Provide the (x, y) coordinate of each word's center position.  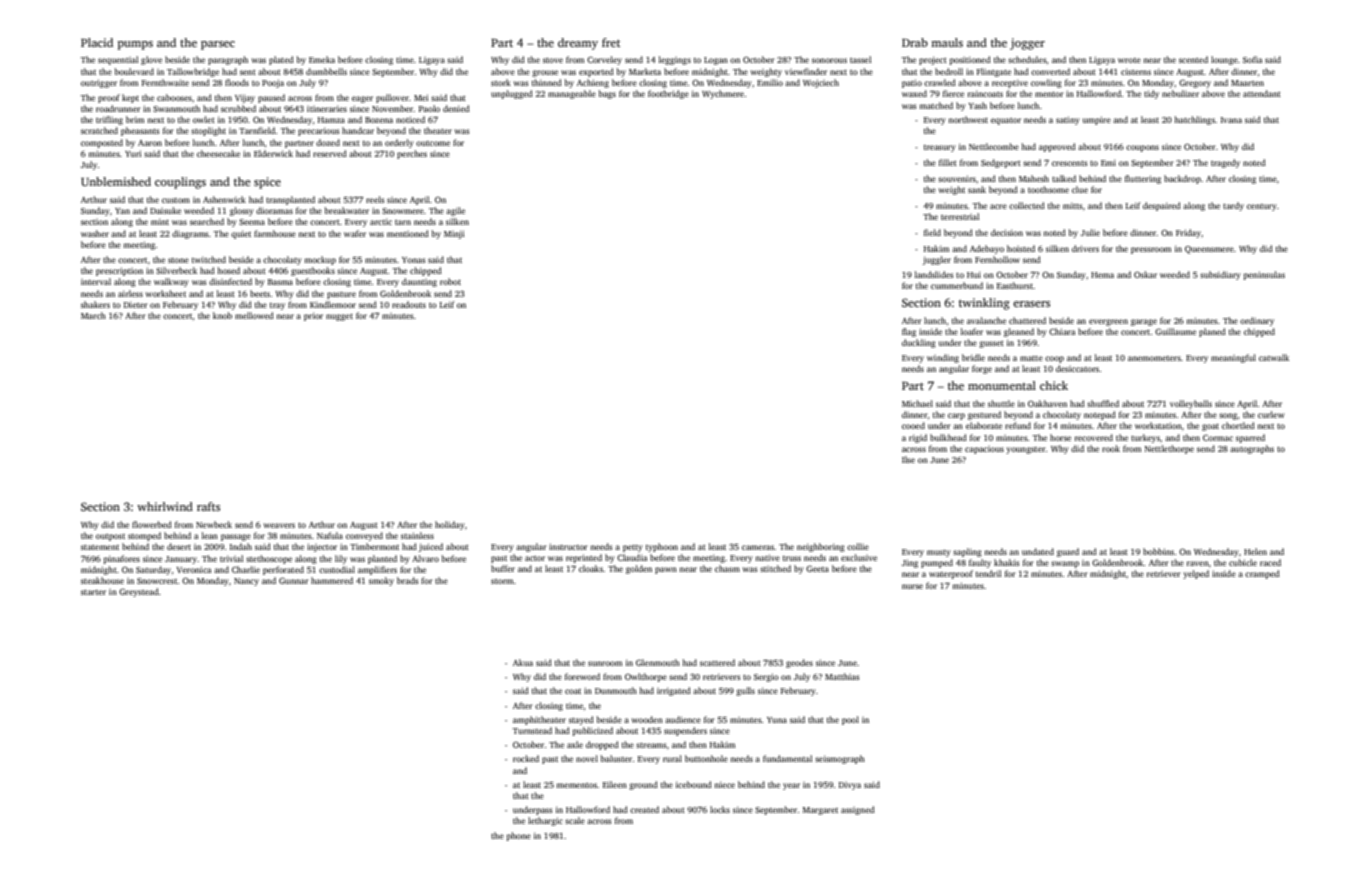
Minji (454, 234)
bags (607, 94)
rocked (526, 758)
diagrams (190, 234)
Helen (1255, 551)
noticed (410, 119)
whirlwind (165, 506)
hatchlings (1194, 120)
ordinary (1257, 321)
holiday (450, 525)
